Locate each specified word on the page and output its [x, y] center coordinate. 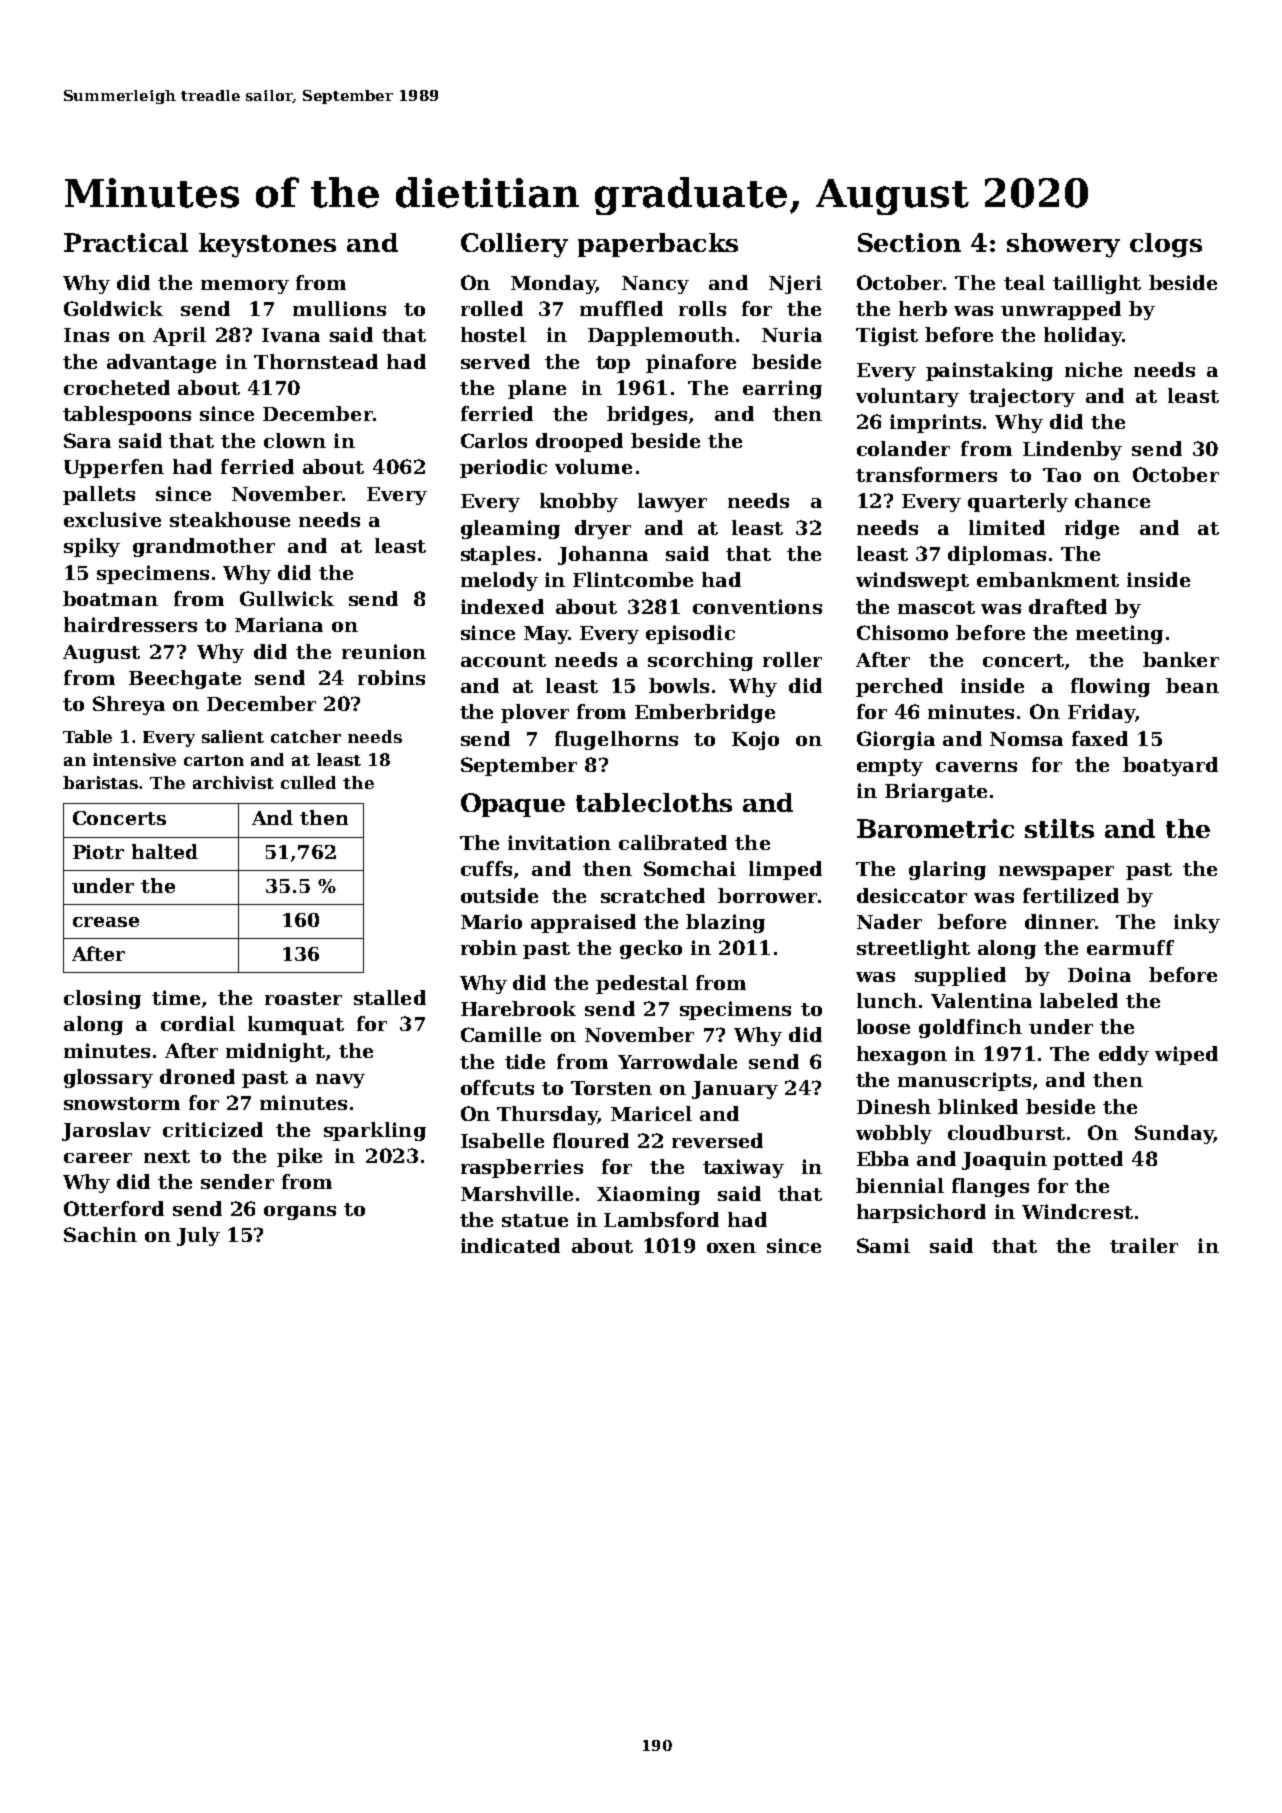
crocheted [117, 387]
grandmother [204, 547]
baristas [100, 782]
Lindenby [1072, 450]
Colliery [514, 245]
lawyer [672, 502]
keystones [267, 245]
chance [1112, 500]
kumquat [296, 1025]
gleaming [510, 529]
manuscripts [964, 1081]
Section [909, 242]
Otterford [114, 1208]
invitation [559, 842]
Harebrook [518, 1008]
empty [890, 767]
